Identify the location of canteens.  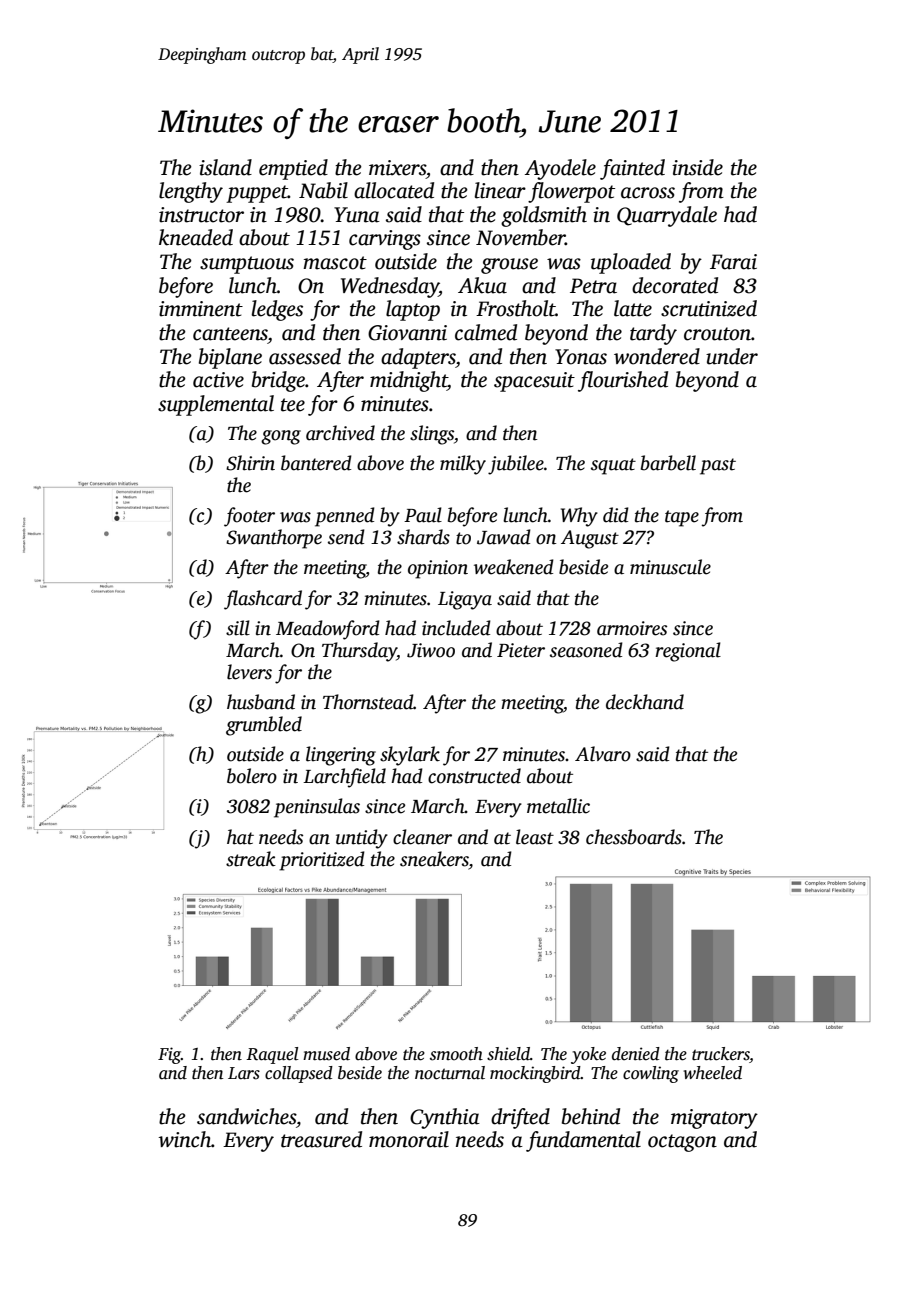
(230, 334).
